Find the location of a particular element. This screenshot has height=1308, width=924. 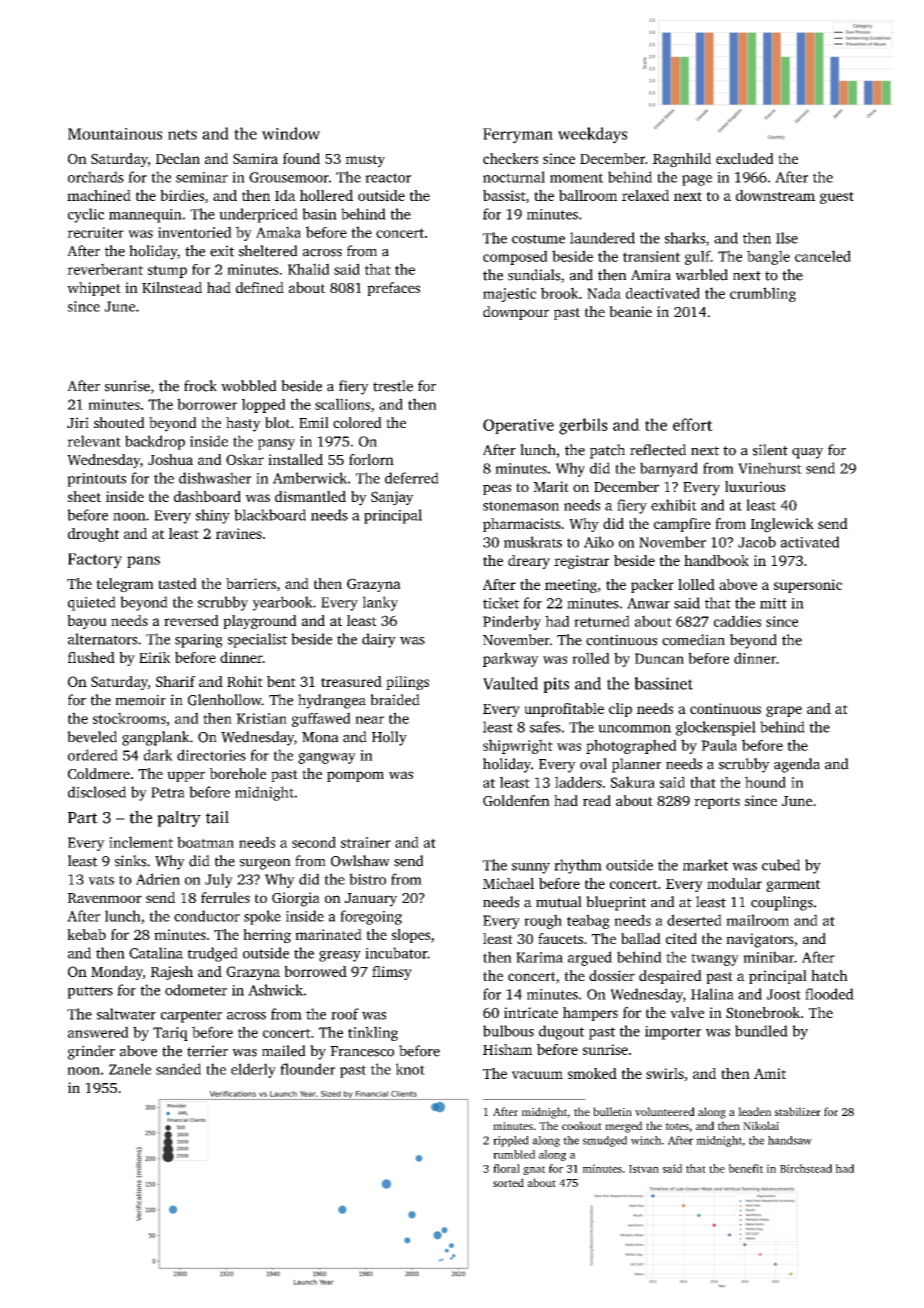

bulbous is located at coordinates (508, 1031).
